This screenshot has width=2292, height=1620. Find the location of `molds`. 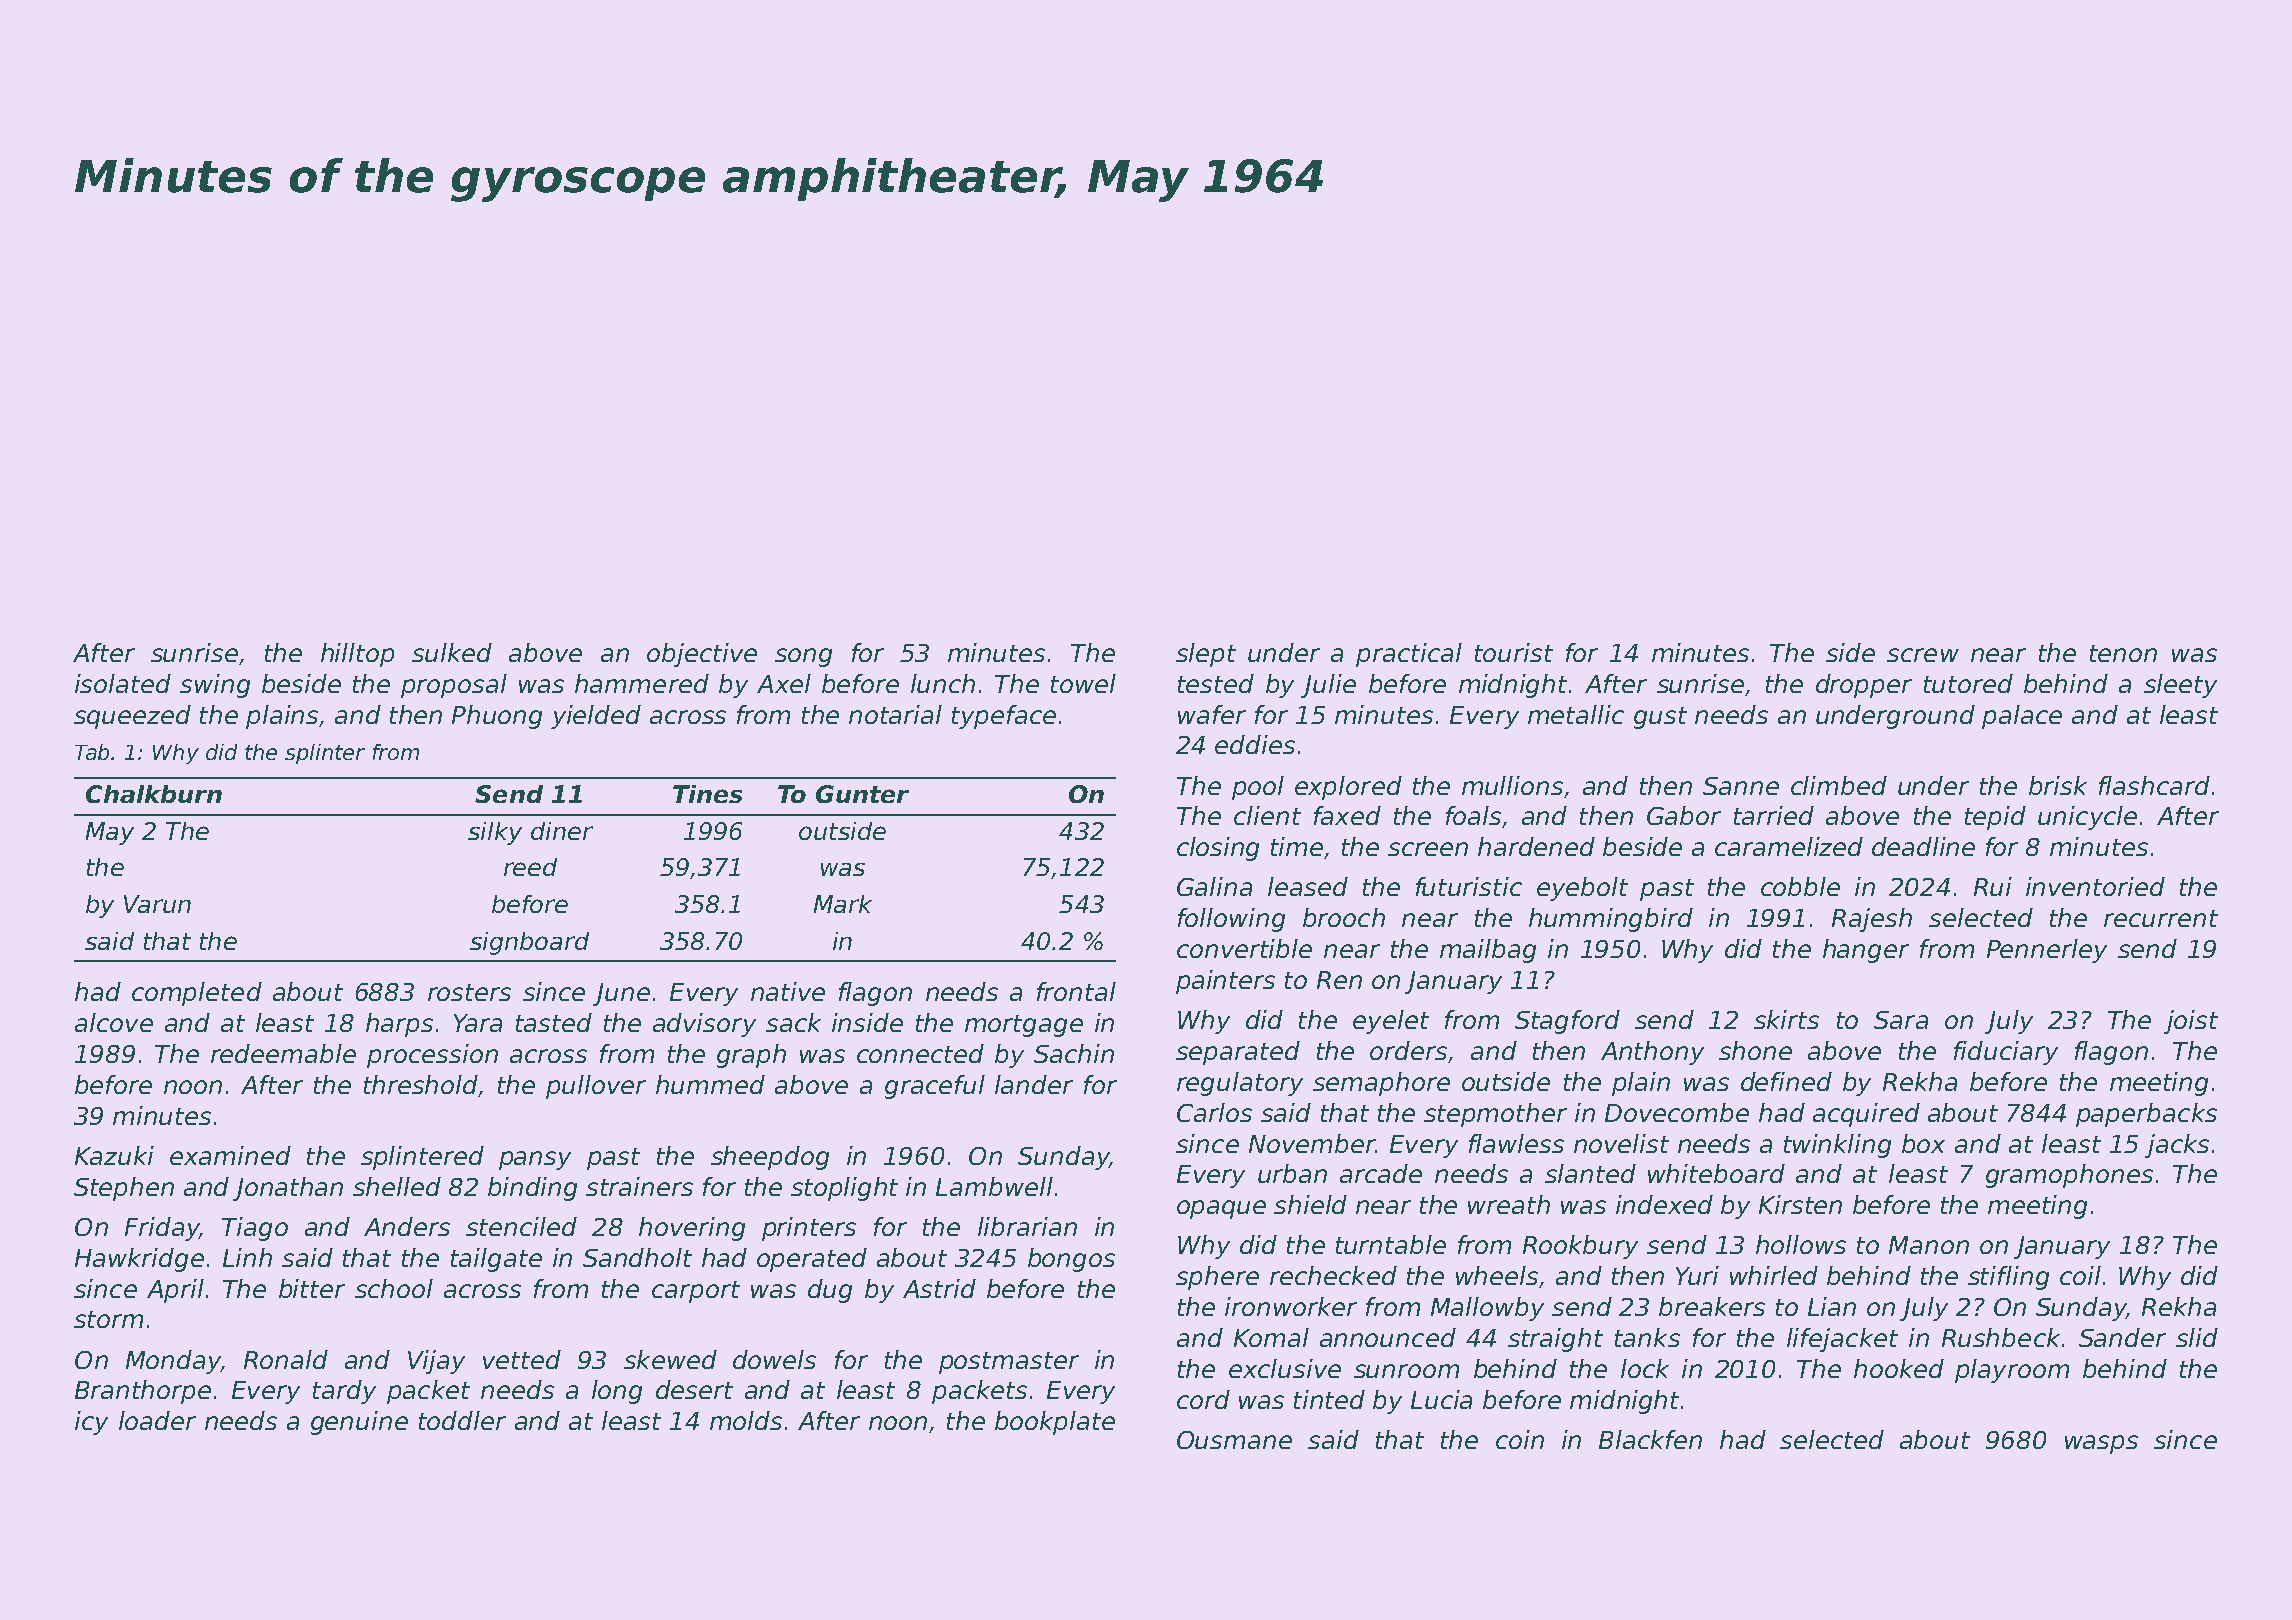

molds is located at coordinates (746, 1420).
